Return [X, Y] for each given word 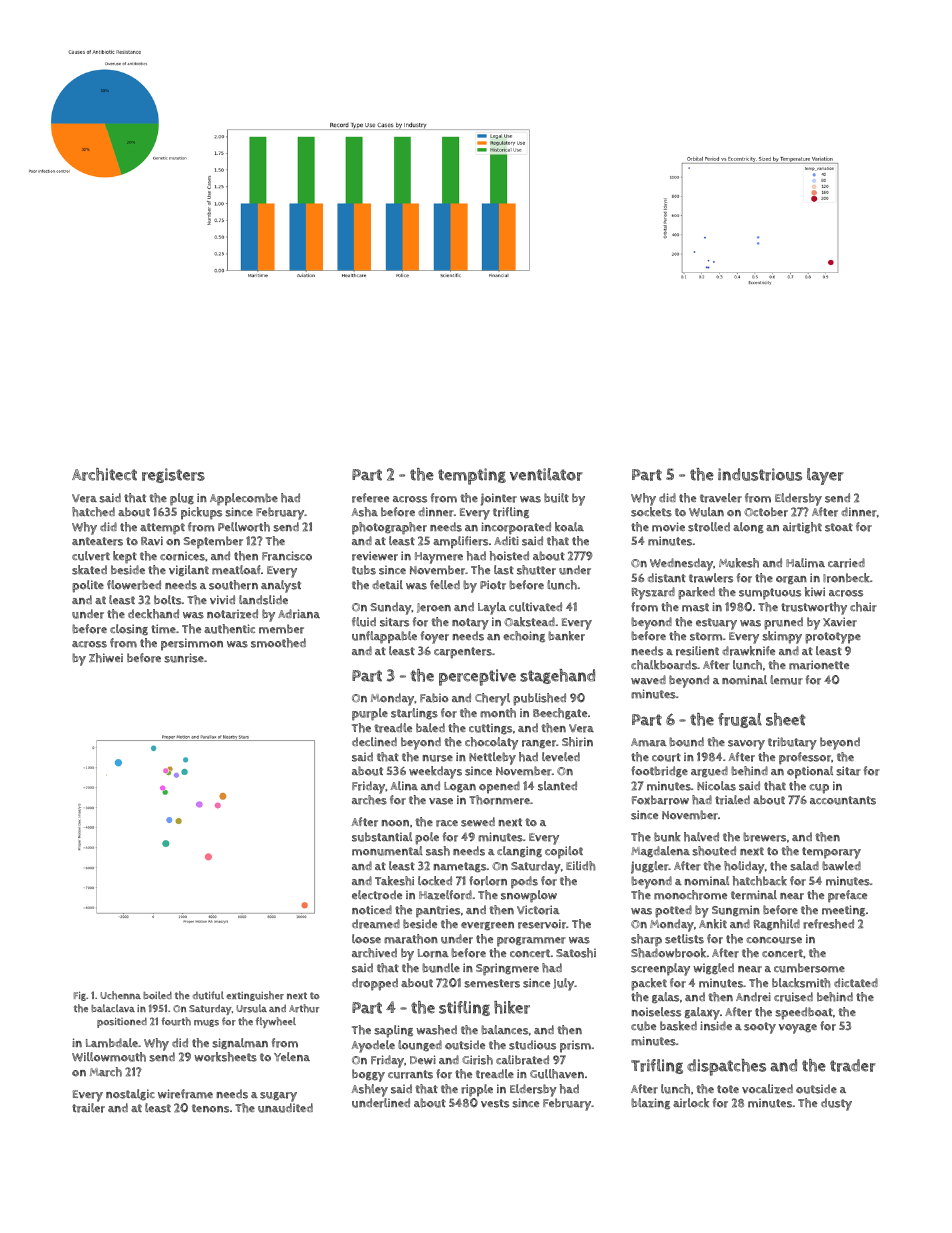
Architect [104, 474]
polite [88, 586]
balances [504, 1030]
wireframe [185, 1094]
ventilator [546, 474]
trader [853, 1065]
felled [445, 584]
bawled [841, 866]
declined [374, 741]
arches [369, 800]
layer [825, 476]
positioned [122, 1022]
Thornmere [499, 800]
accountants [843, 800]
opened [499, 787]
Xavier [840, 622]
